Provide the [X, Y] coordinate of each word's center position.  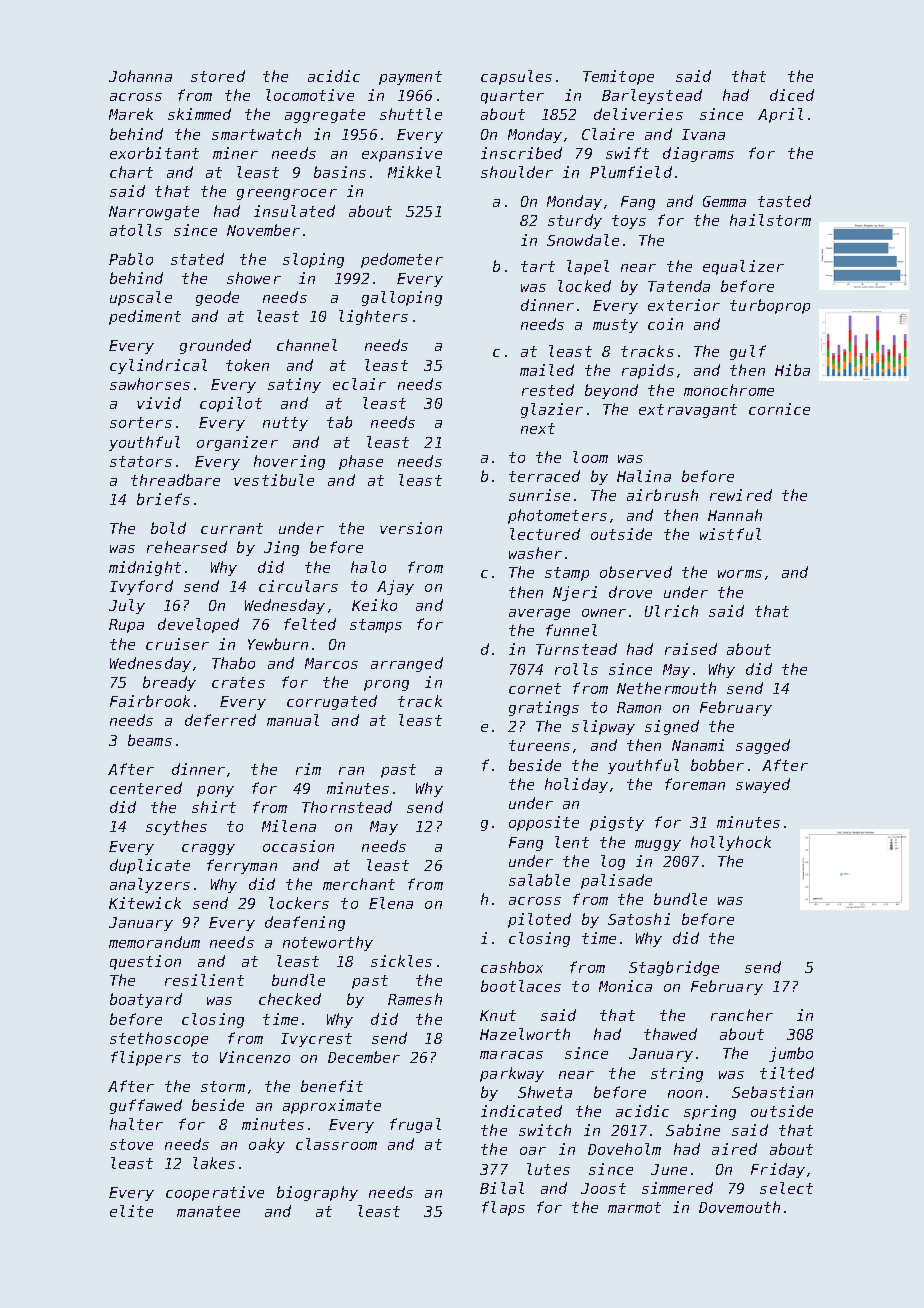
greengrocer [287, 194]
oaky [267, 1145]
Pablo [131, 259]
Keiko [374, 605]
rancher [742, 1015]
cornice [779, 409]
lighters [373, 317]
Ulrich [671, 611]
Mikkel [414, 172]
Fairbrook [150, 701]
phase [361, 462]
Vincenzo [255, 1057]
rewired [741, 495]
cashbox [512, 967]
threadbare [175, 480]
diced [792, 95]
